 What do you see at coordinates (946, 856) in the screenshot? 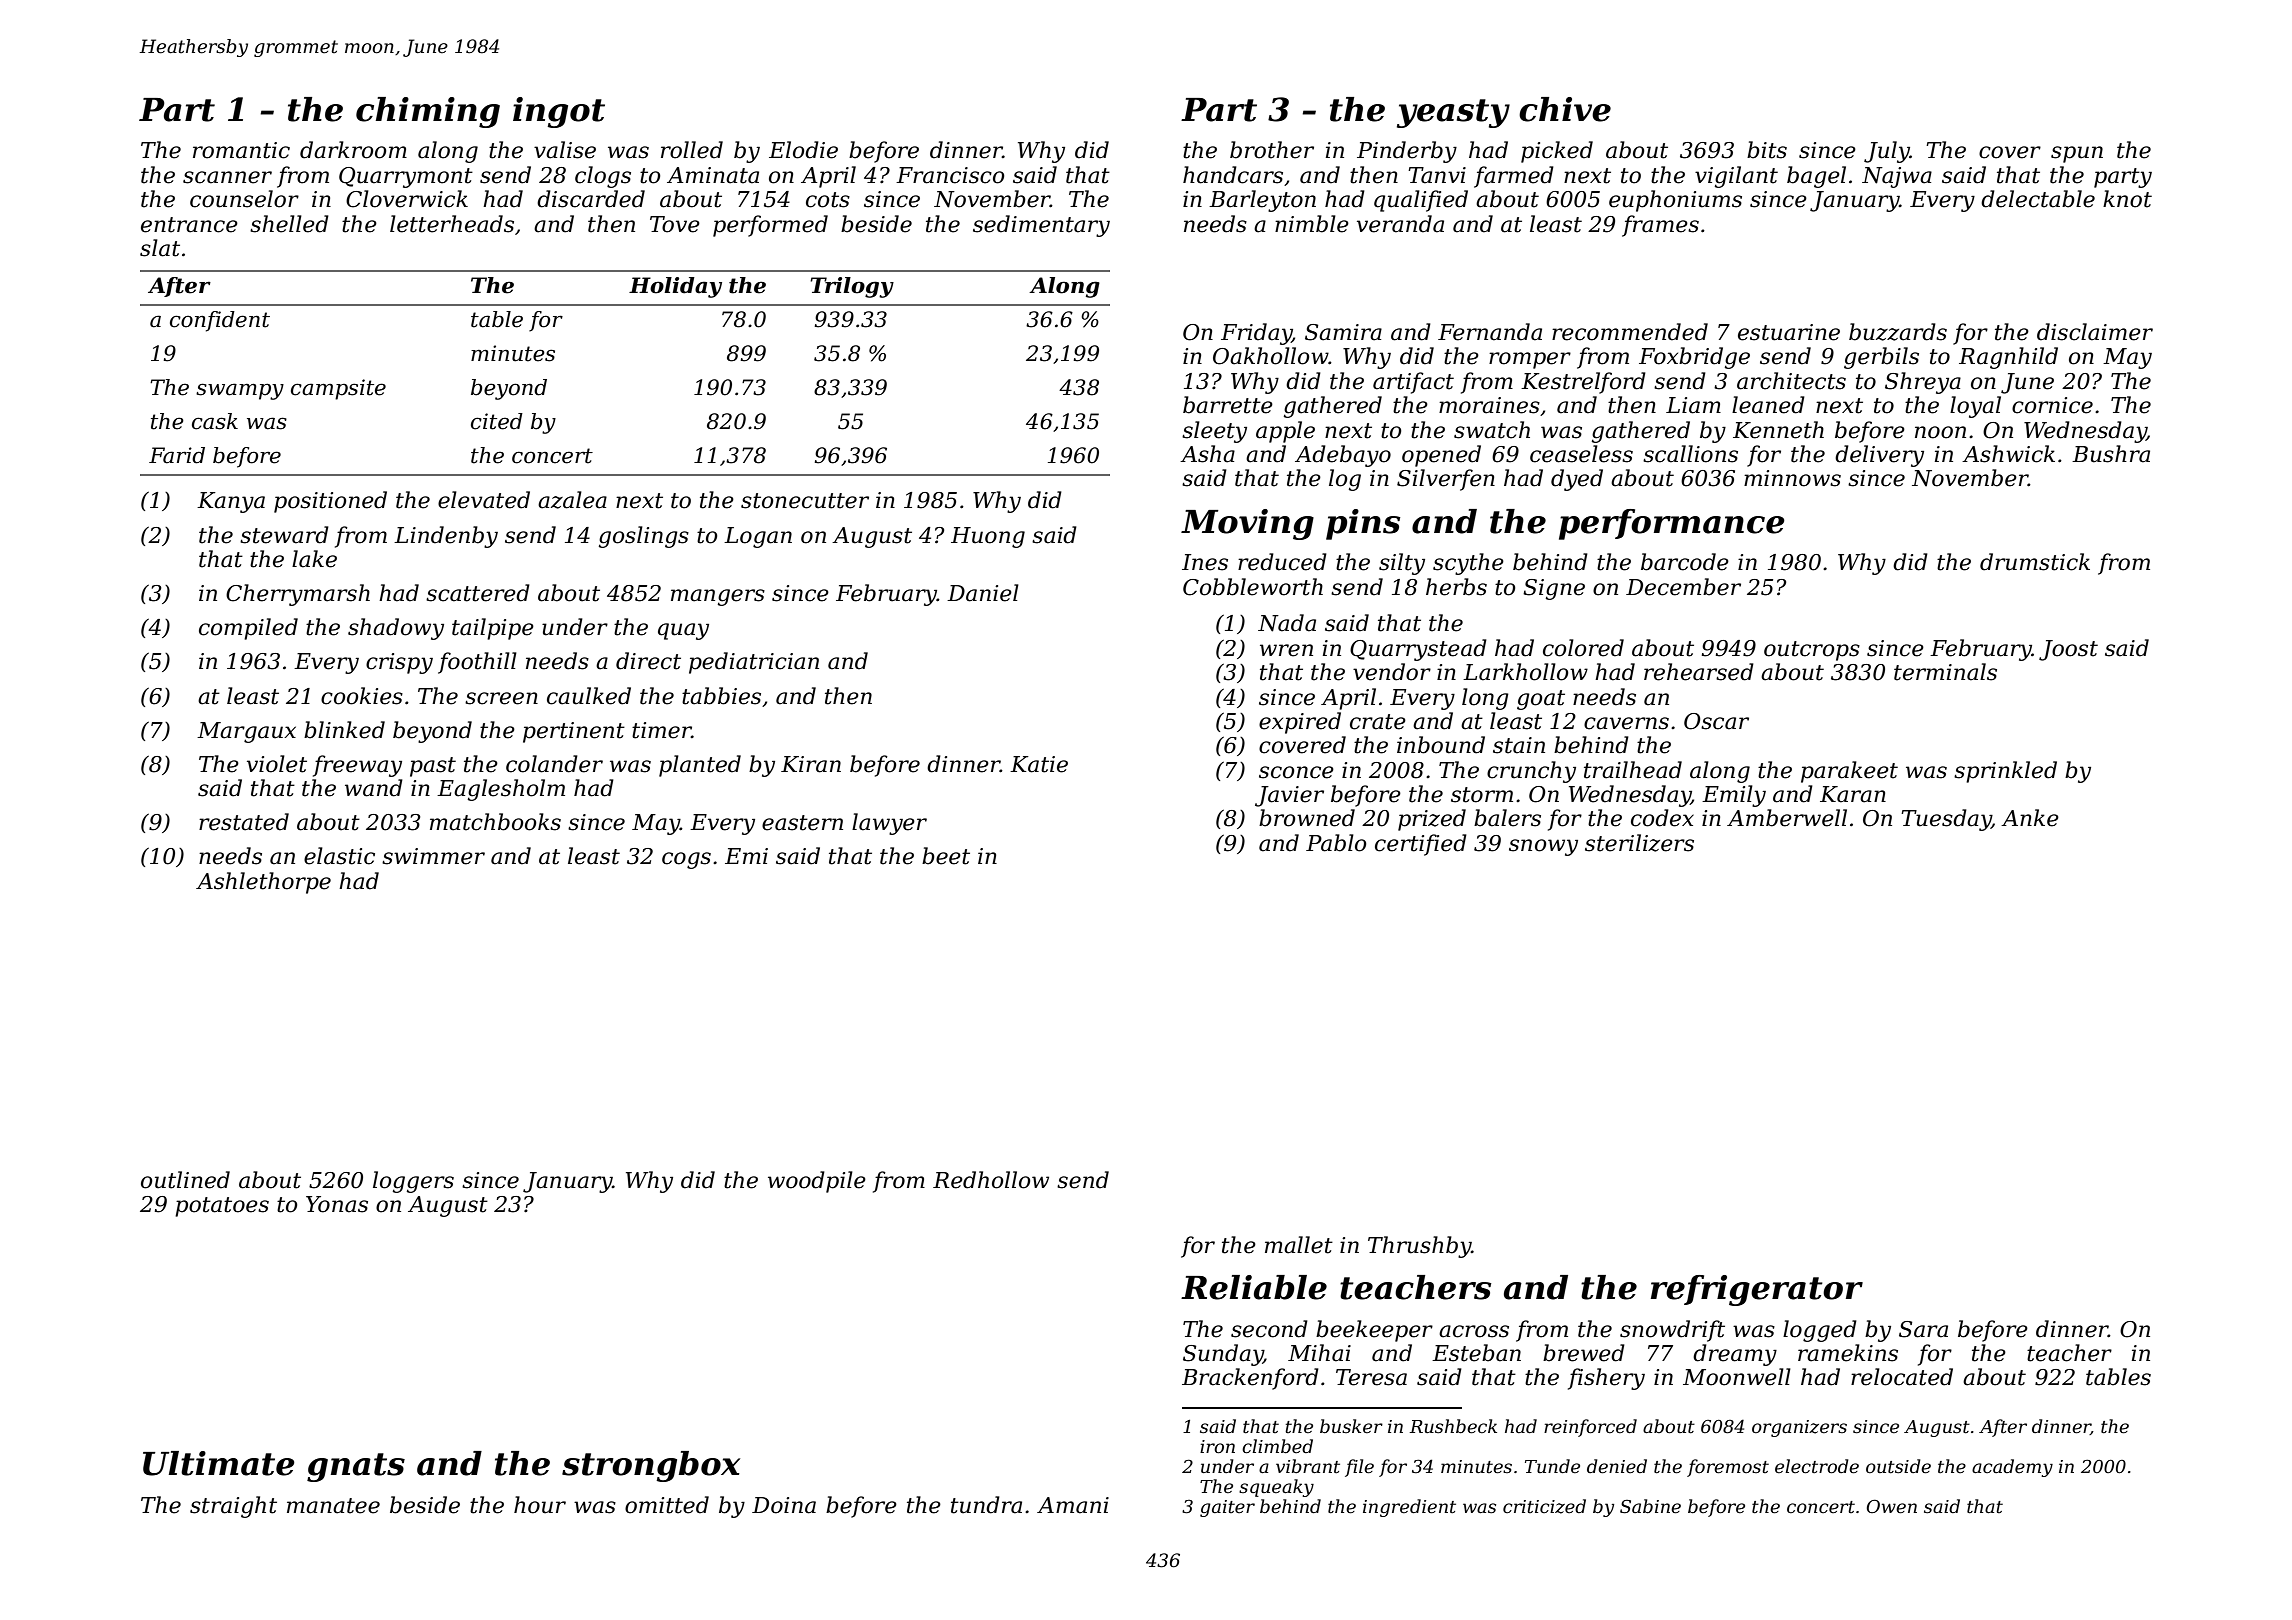
I see `beet` at bounding box center [946, 856].
